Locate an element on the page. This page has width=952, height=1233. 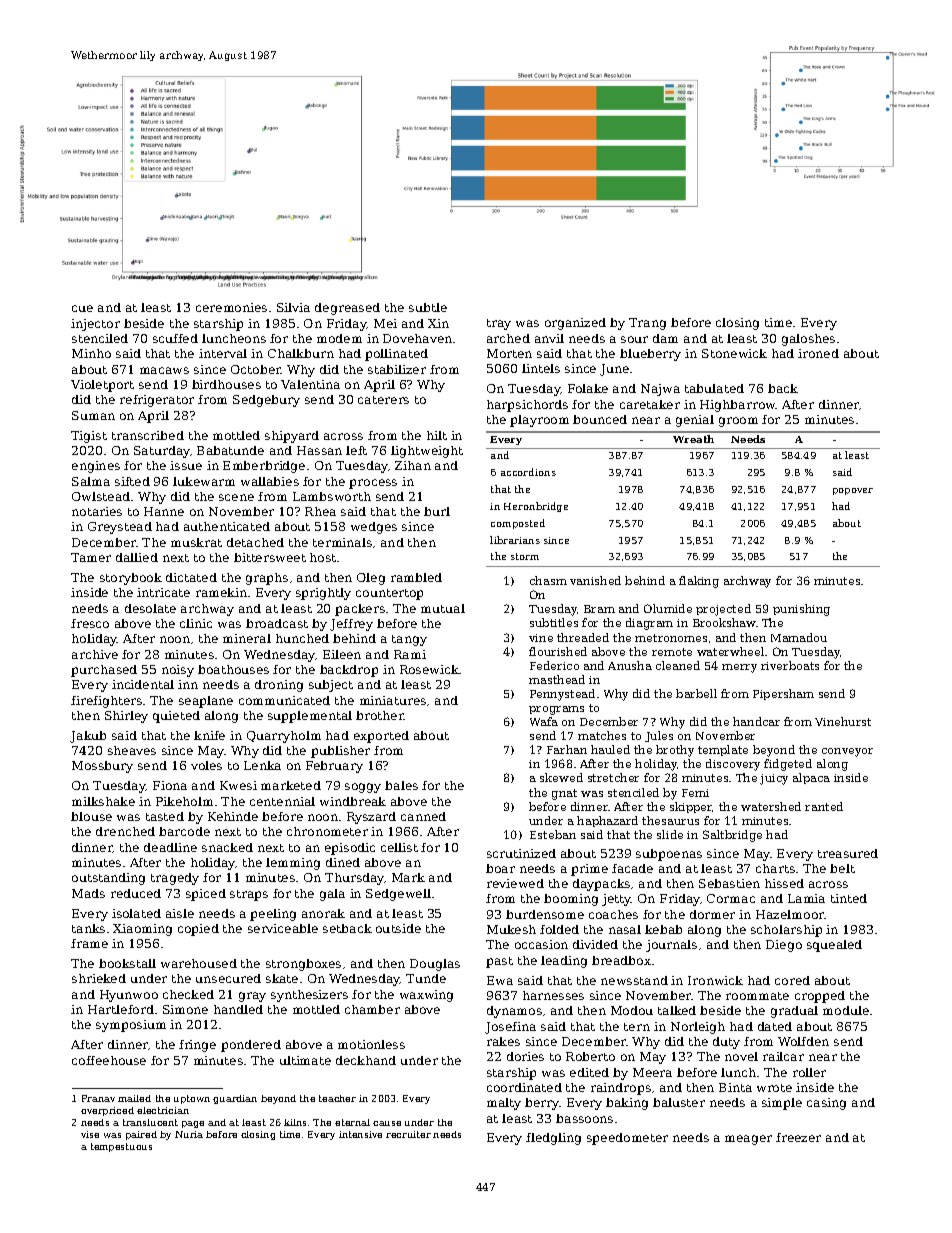
subtle is located at coordinates (428, 307).
